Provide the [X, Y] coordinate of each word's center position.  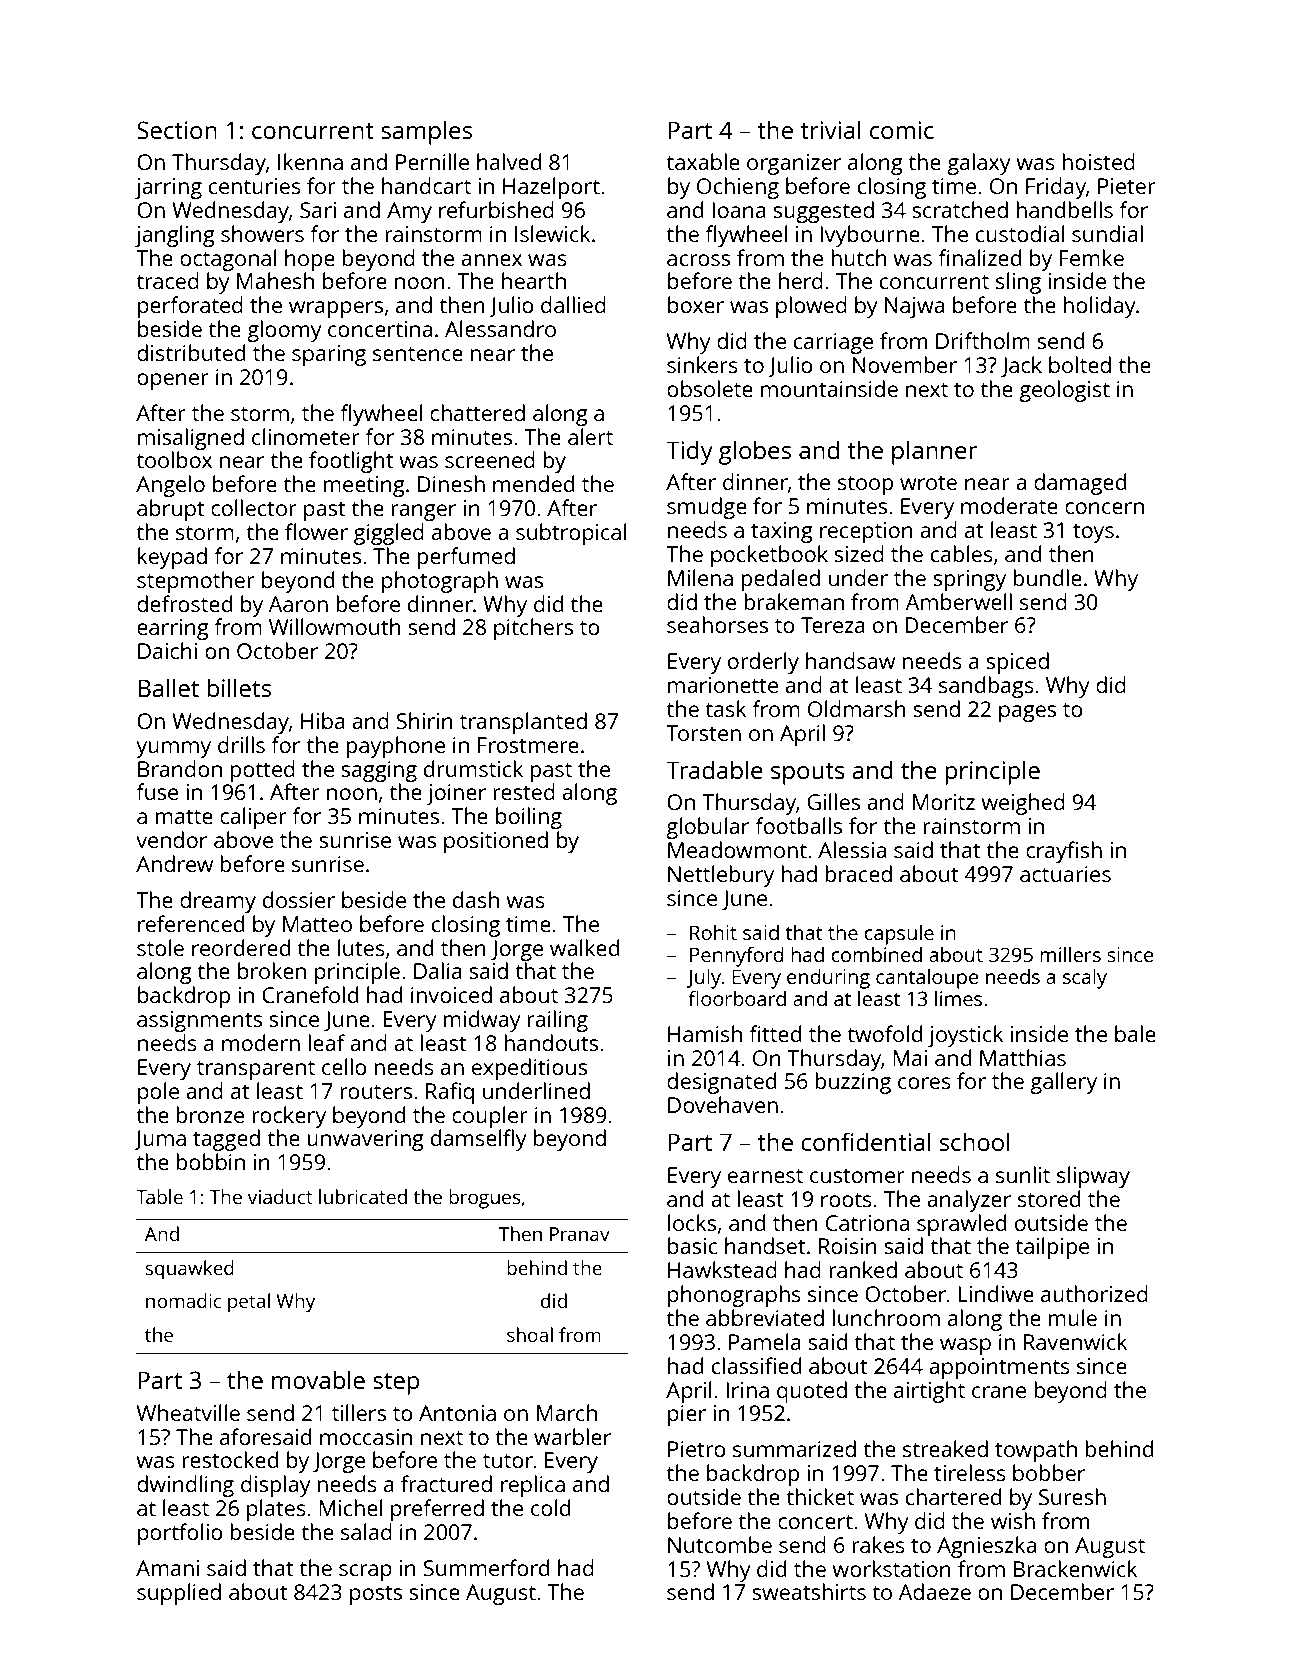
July [703, 978]
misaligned [191, 439]
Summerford [486, 1567]
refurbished [496, 209]
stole [160, 947]
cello [344, 1066]
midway [482, 1021]
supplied [179, 1594]
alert [590, 436]
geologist [1064, 391]
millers [1070, 954]
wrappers [336, 309]
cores [924, 1083]
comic [902, 130]
